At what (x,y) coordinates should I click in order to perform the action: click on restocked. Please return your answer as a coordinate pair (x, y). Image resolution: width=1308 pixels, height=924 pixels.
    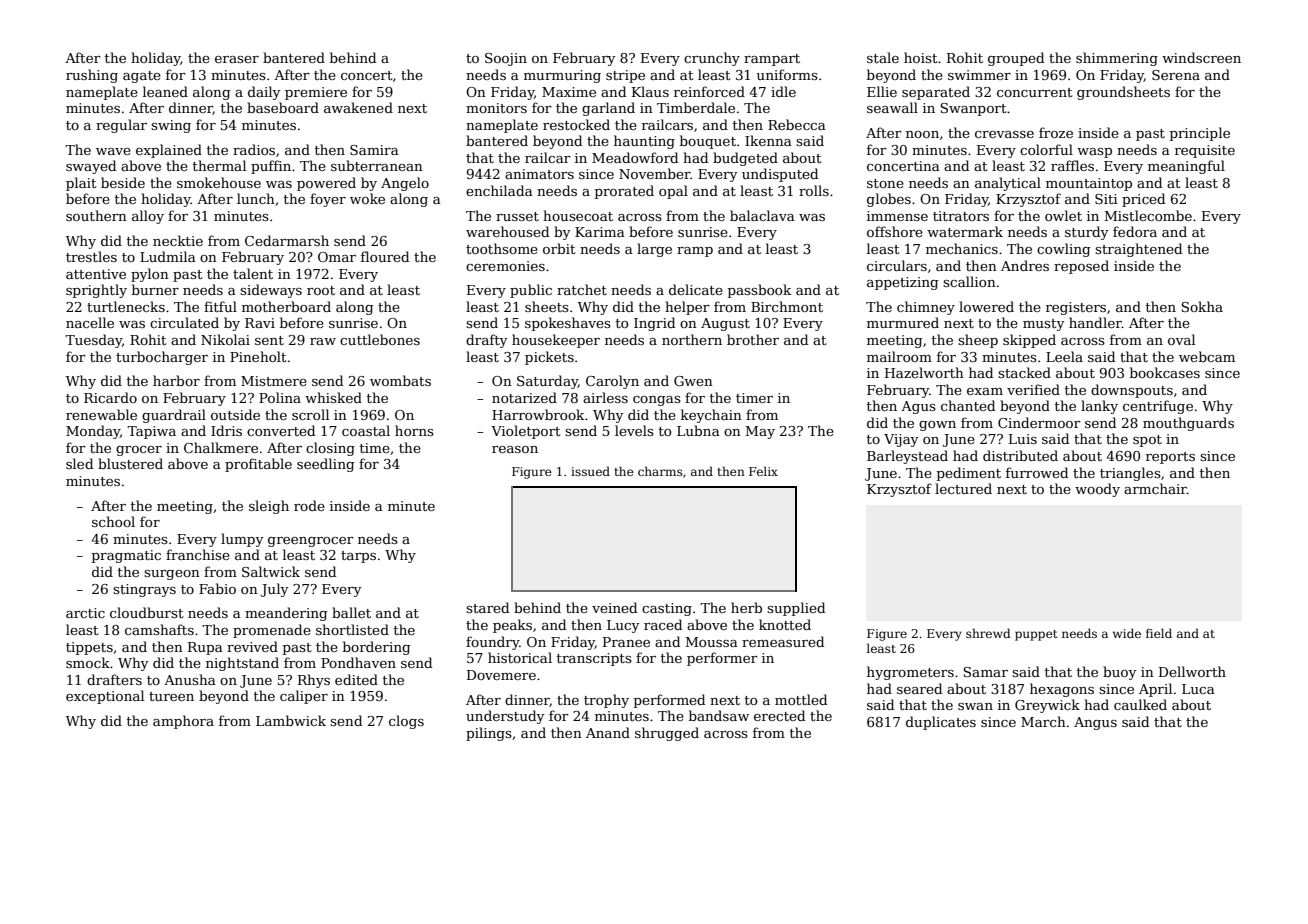
    Looking at the image, I should click on (576, 124).
